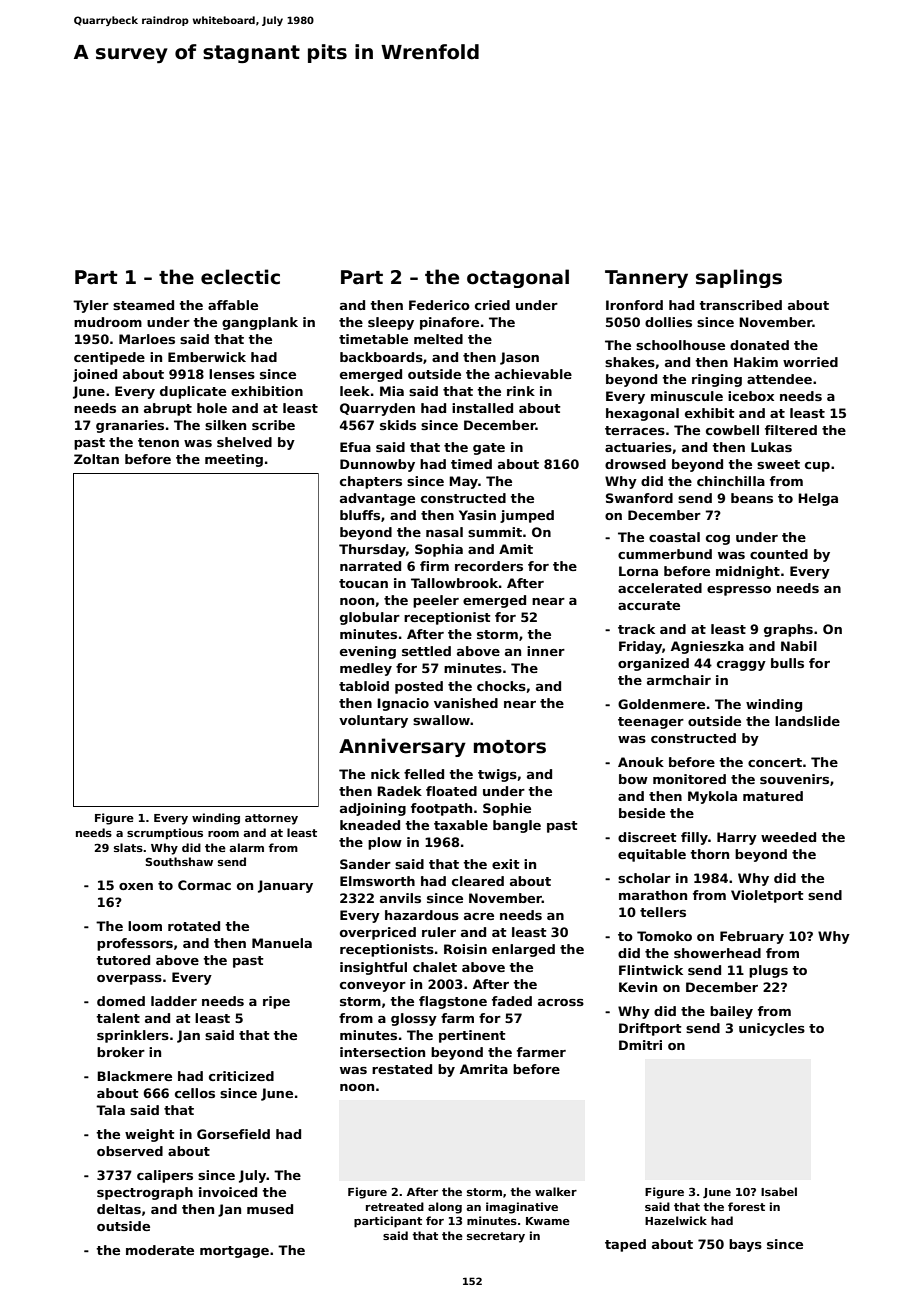 The width and height of the document is (924, 1308). What do you see at coordinates (471, 464) in the document?
I see `timed` at bounding box center [471, 464].
